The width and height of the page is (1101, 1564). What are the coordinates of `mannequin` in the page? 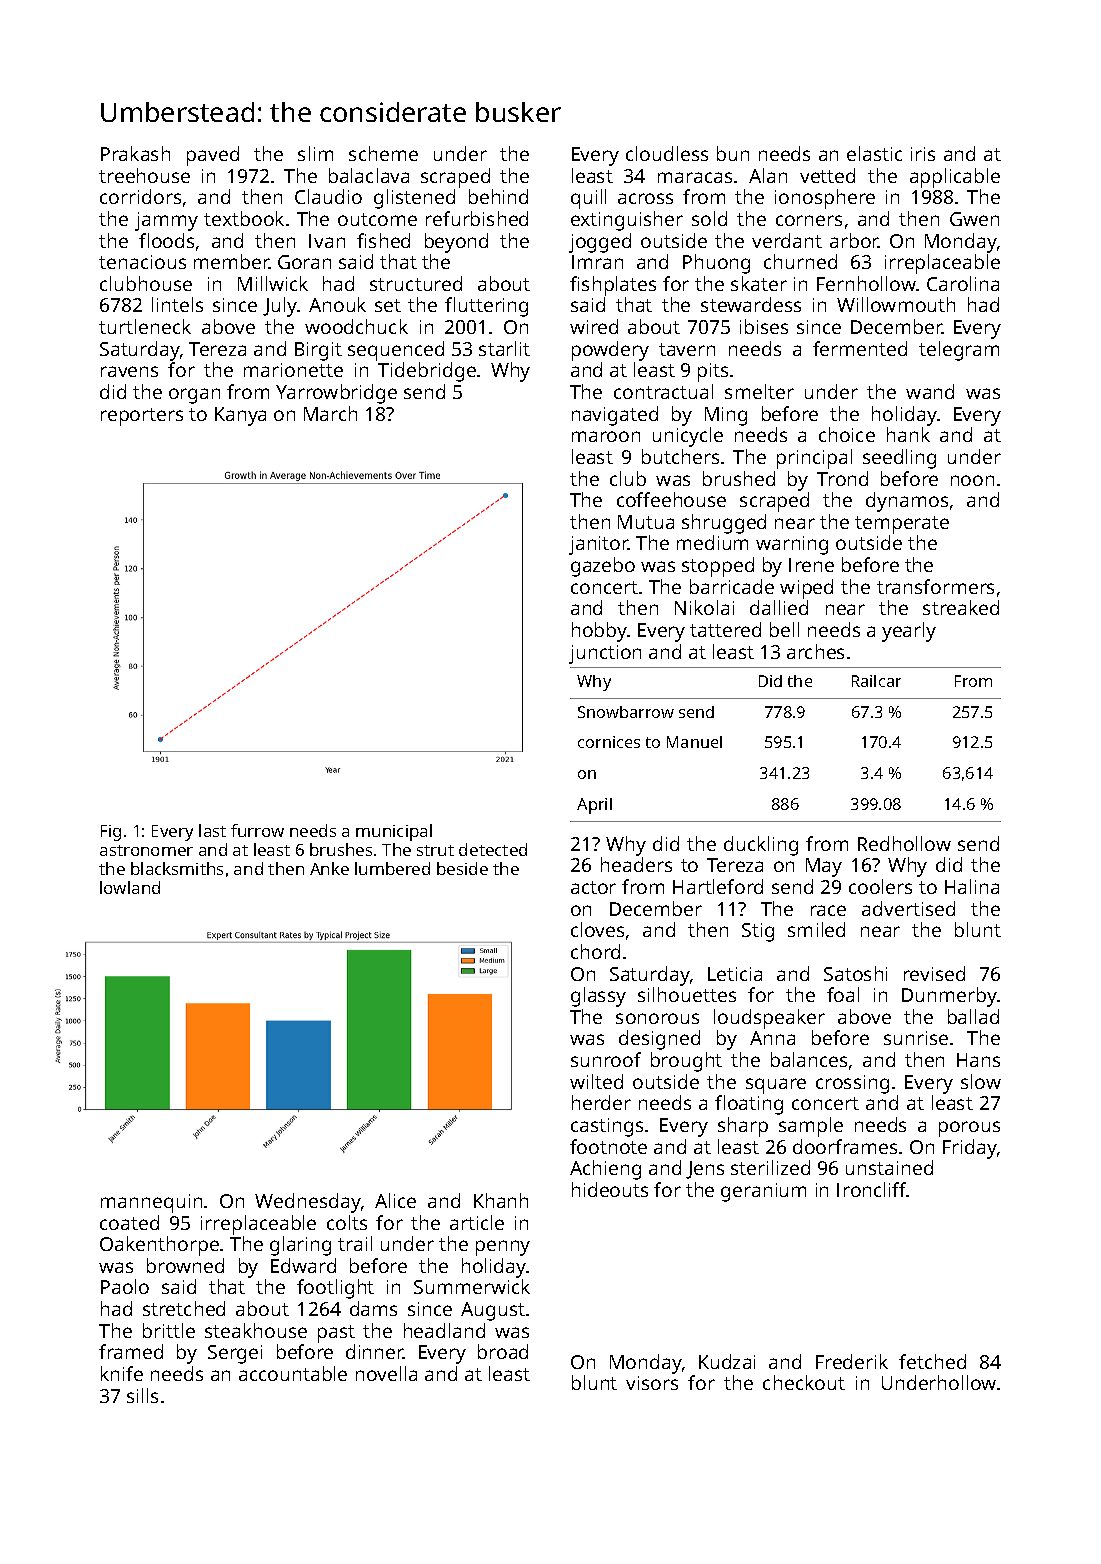 It's located at (151, 1203).
